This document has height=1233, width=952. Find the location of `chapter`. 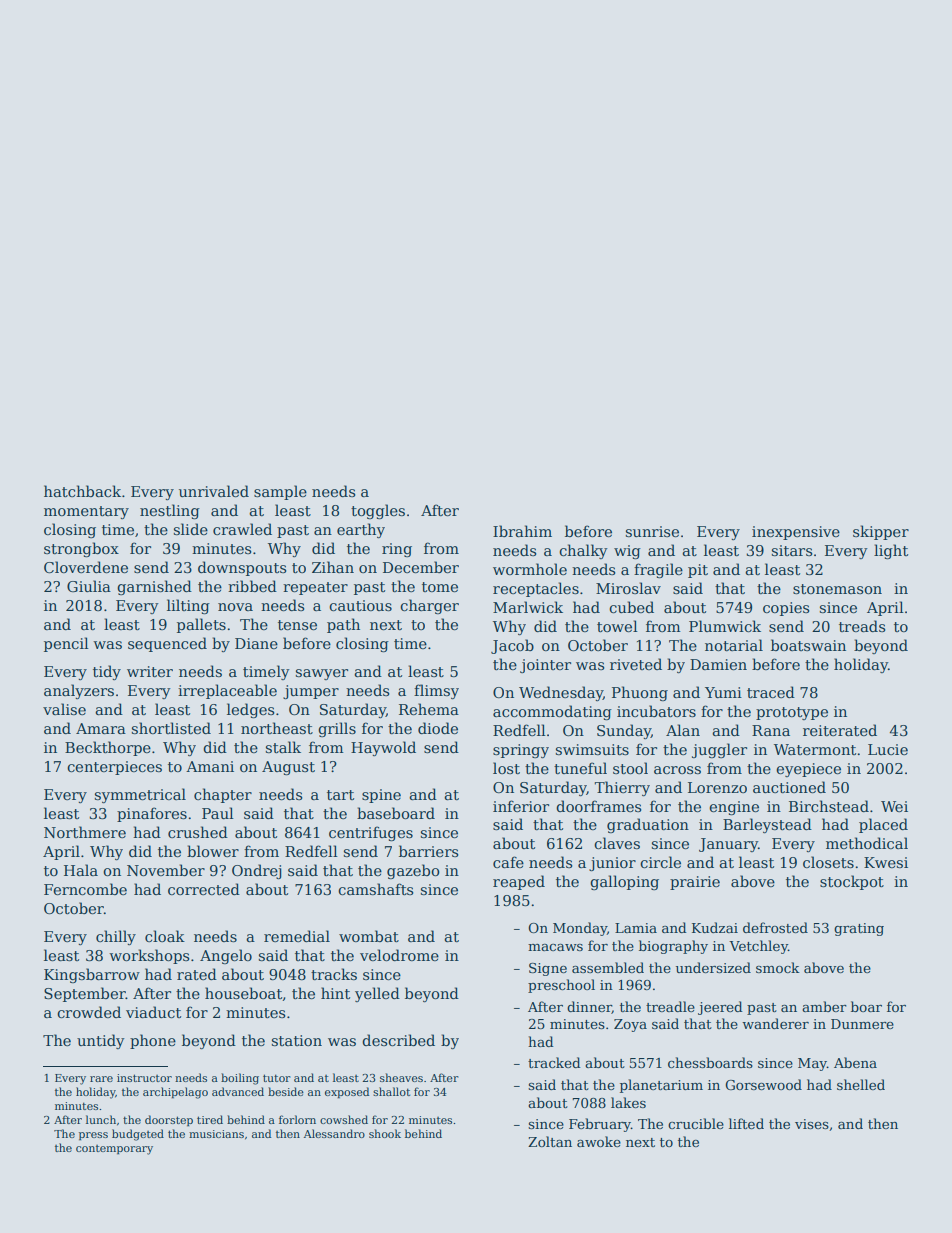

chapter is located at coordinates (223, 795).
